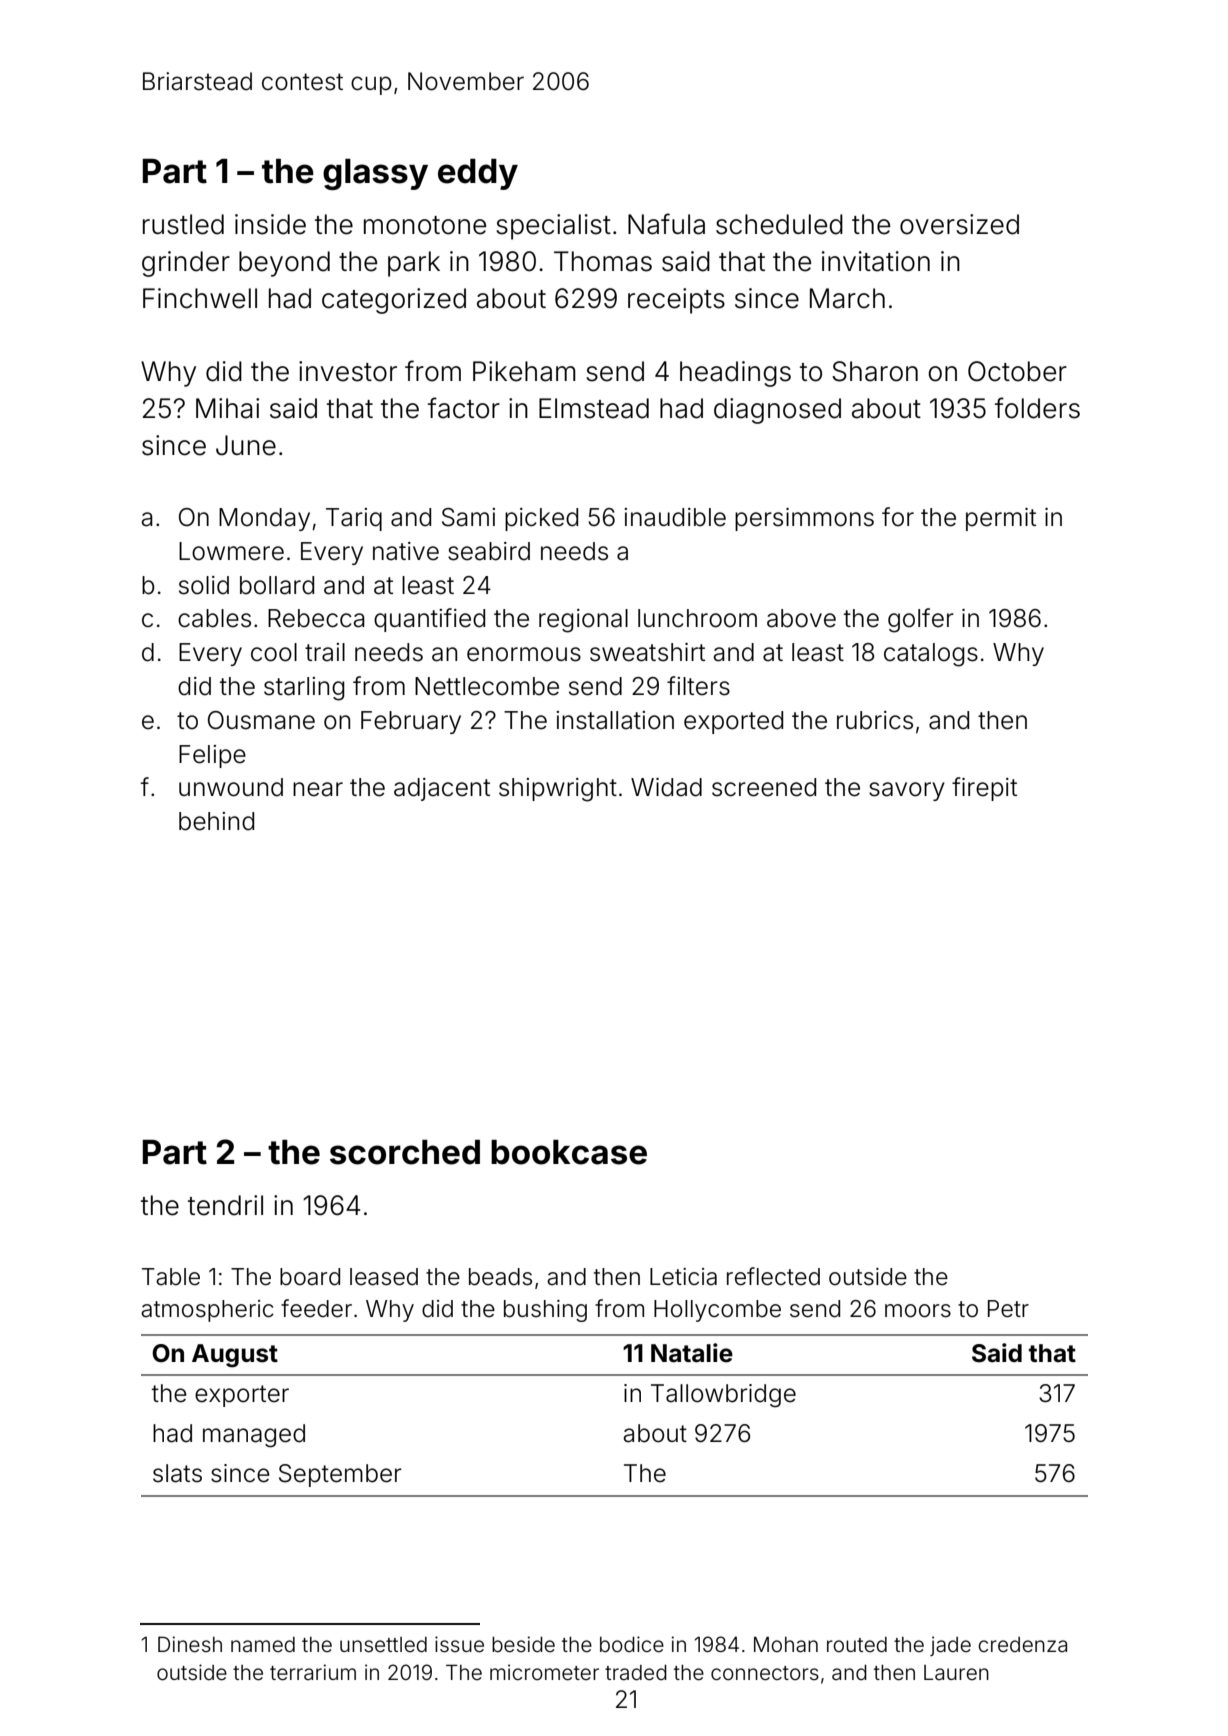  I want to click on oversized, so click(959, 224).
